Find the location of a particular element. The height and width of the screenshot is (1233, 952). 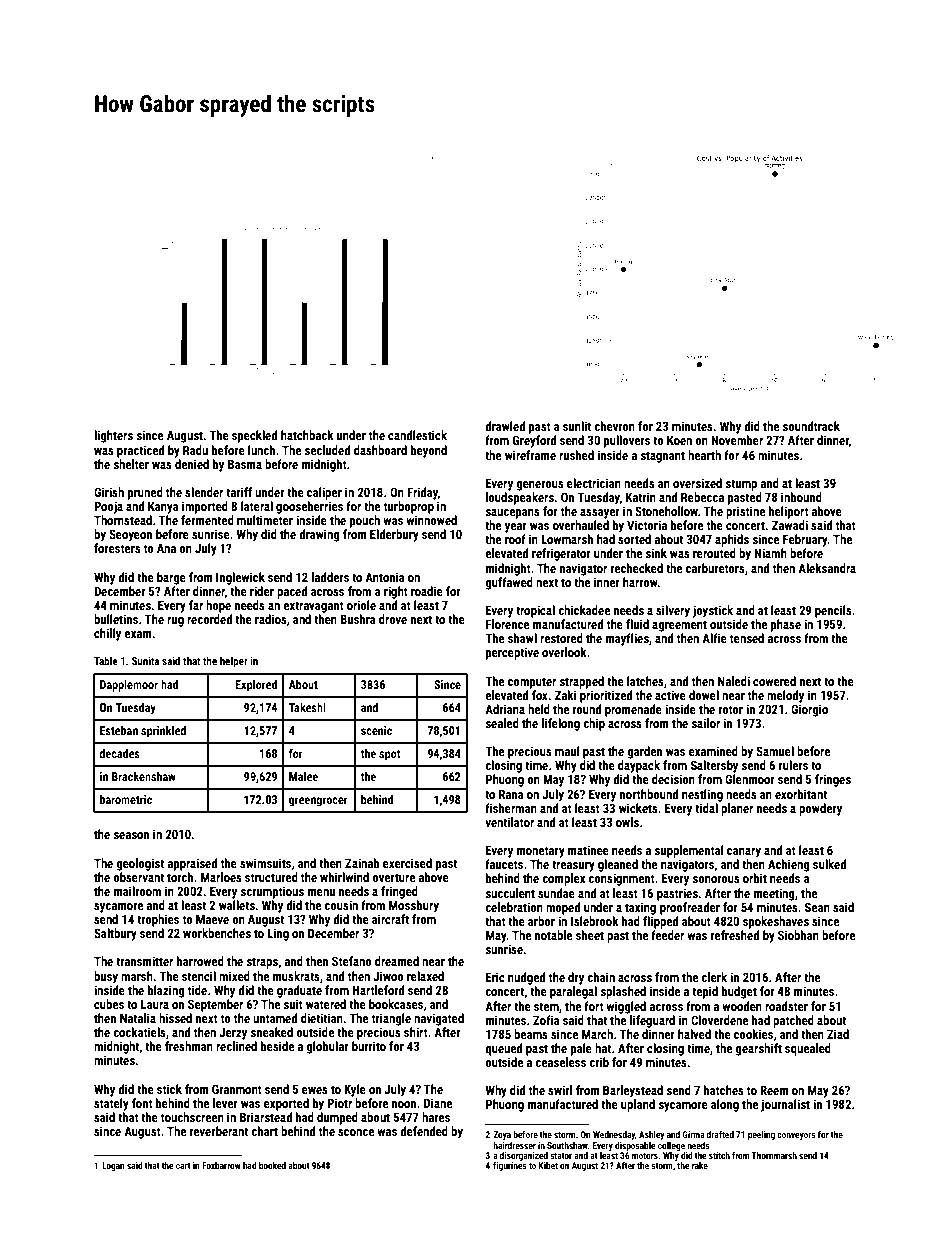

greengrocer is located at coordinates (318, 802).
